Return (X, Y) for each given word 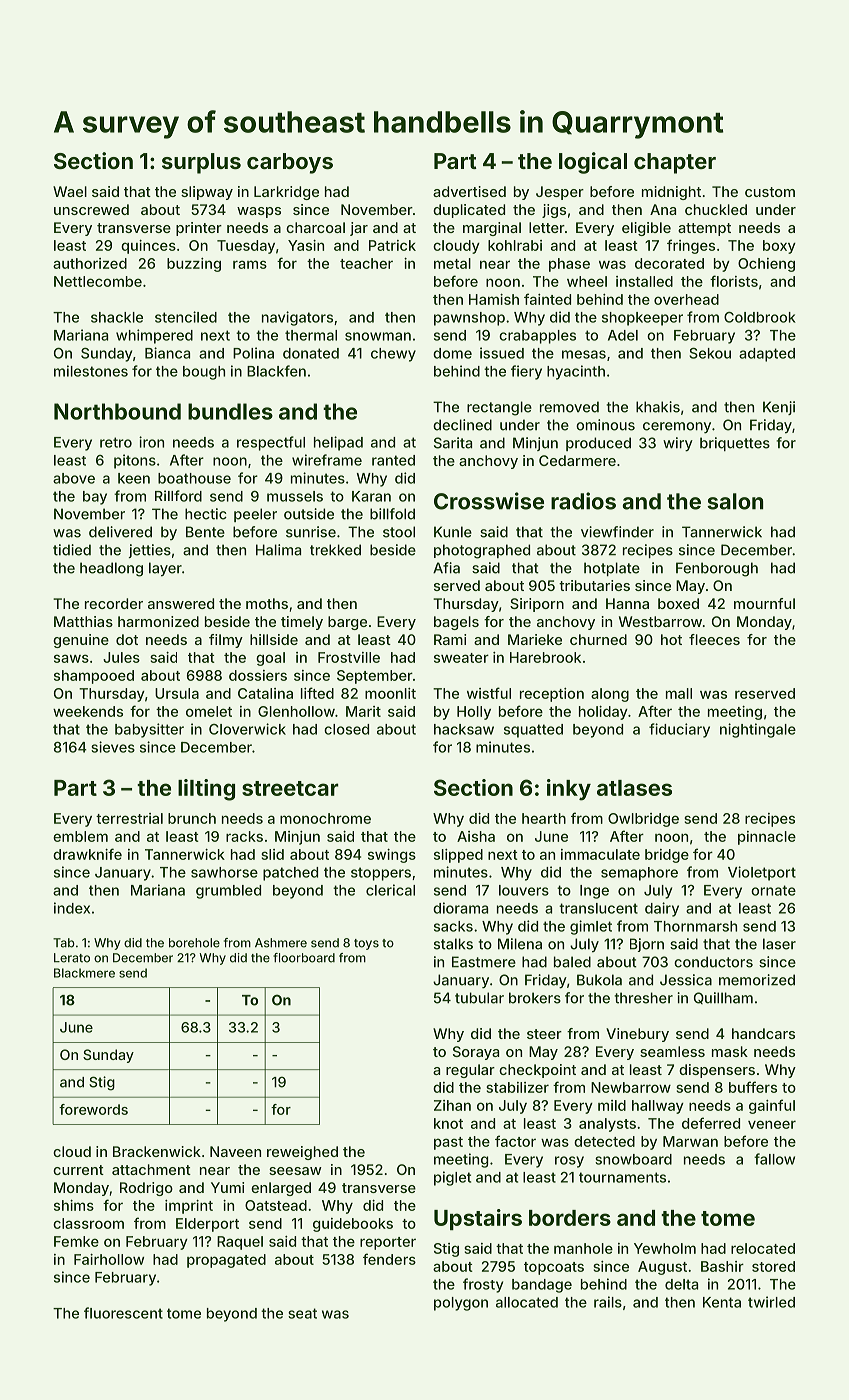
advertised (469, 191)
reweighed (302, 1153)
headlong (111, 569)
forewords (93, 1109)
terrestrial (129, 818)
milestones (91, 371)
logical (593, 163)
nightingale (758, 730)
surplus (201, 163)
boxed (678, 603)
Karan (371, 496)
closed (346, 729)
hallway (658, 1107)
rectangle (499, 408)
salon (735, 501)
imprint (189, 1207)
